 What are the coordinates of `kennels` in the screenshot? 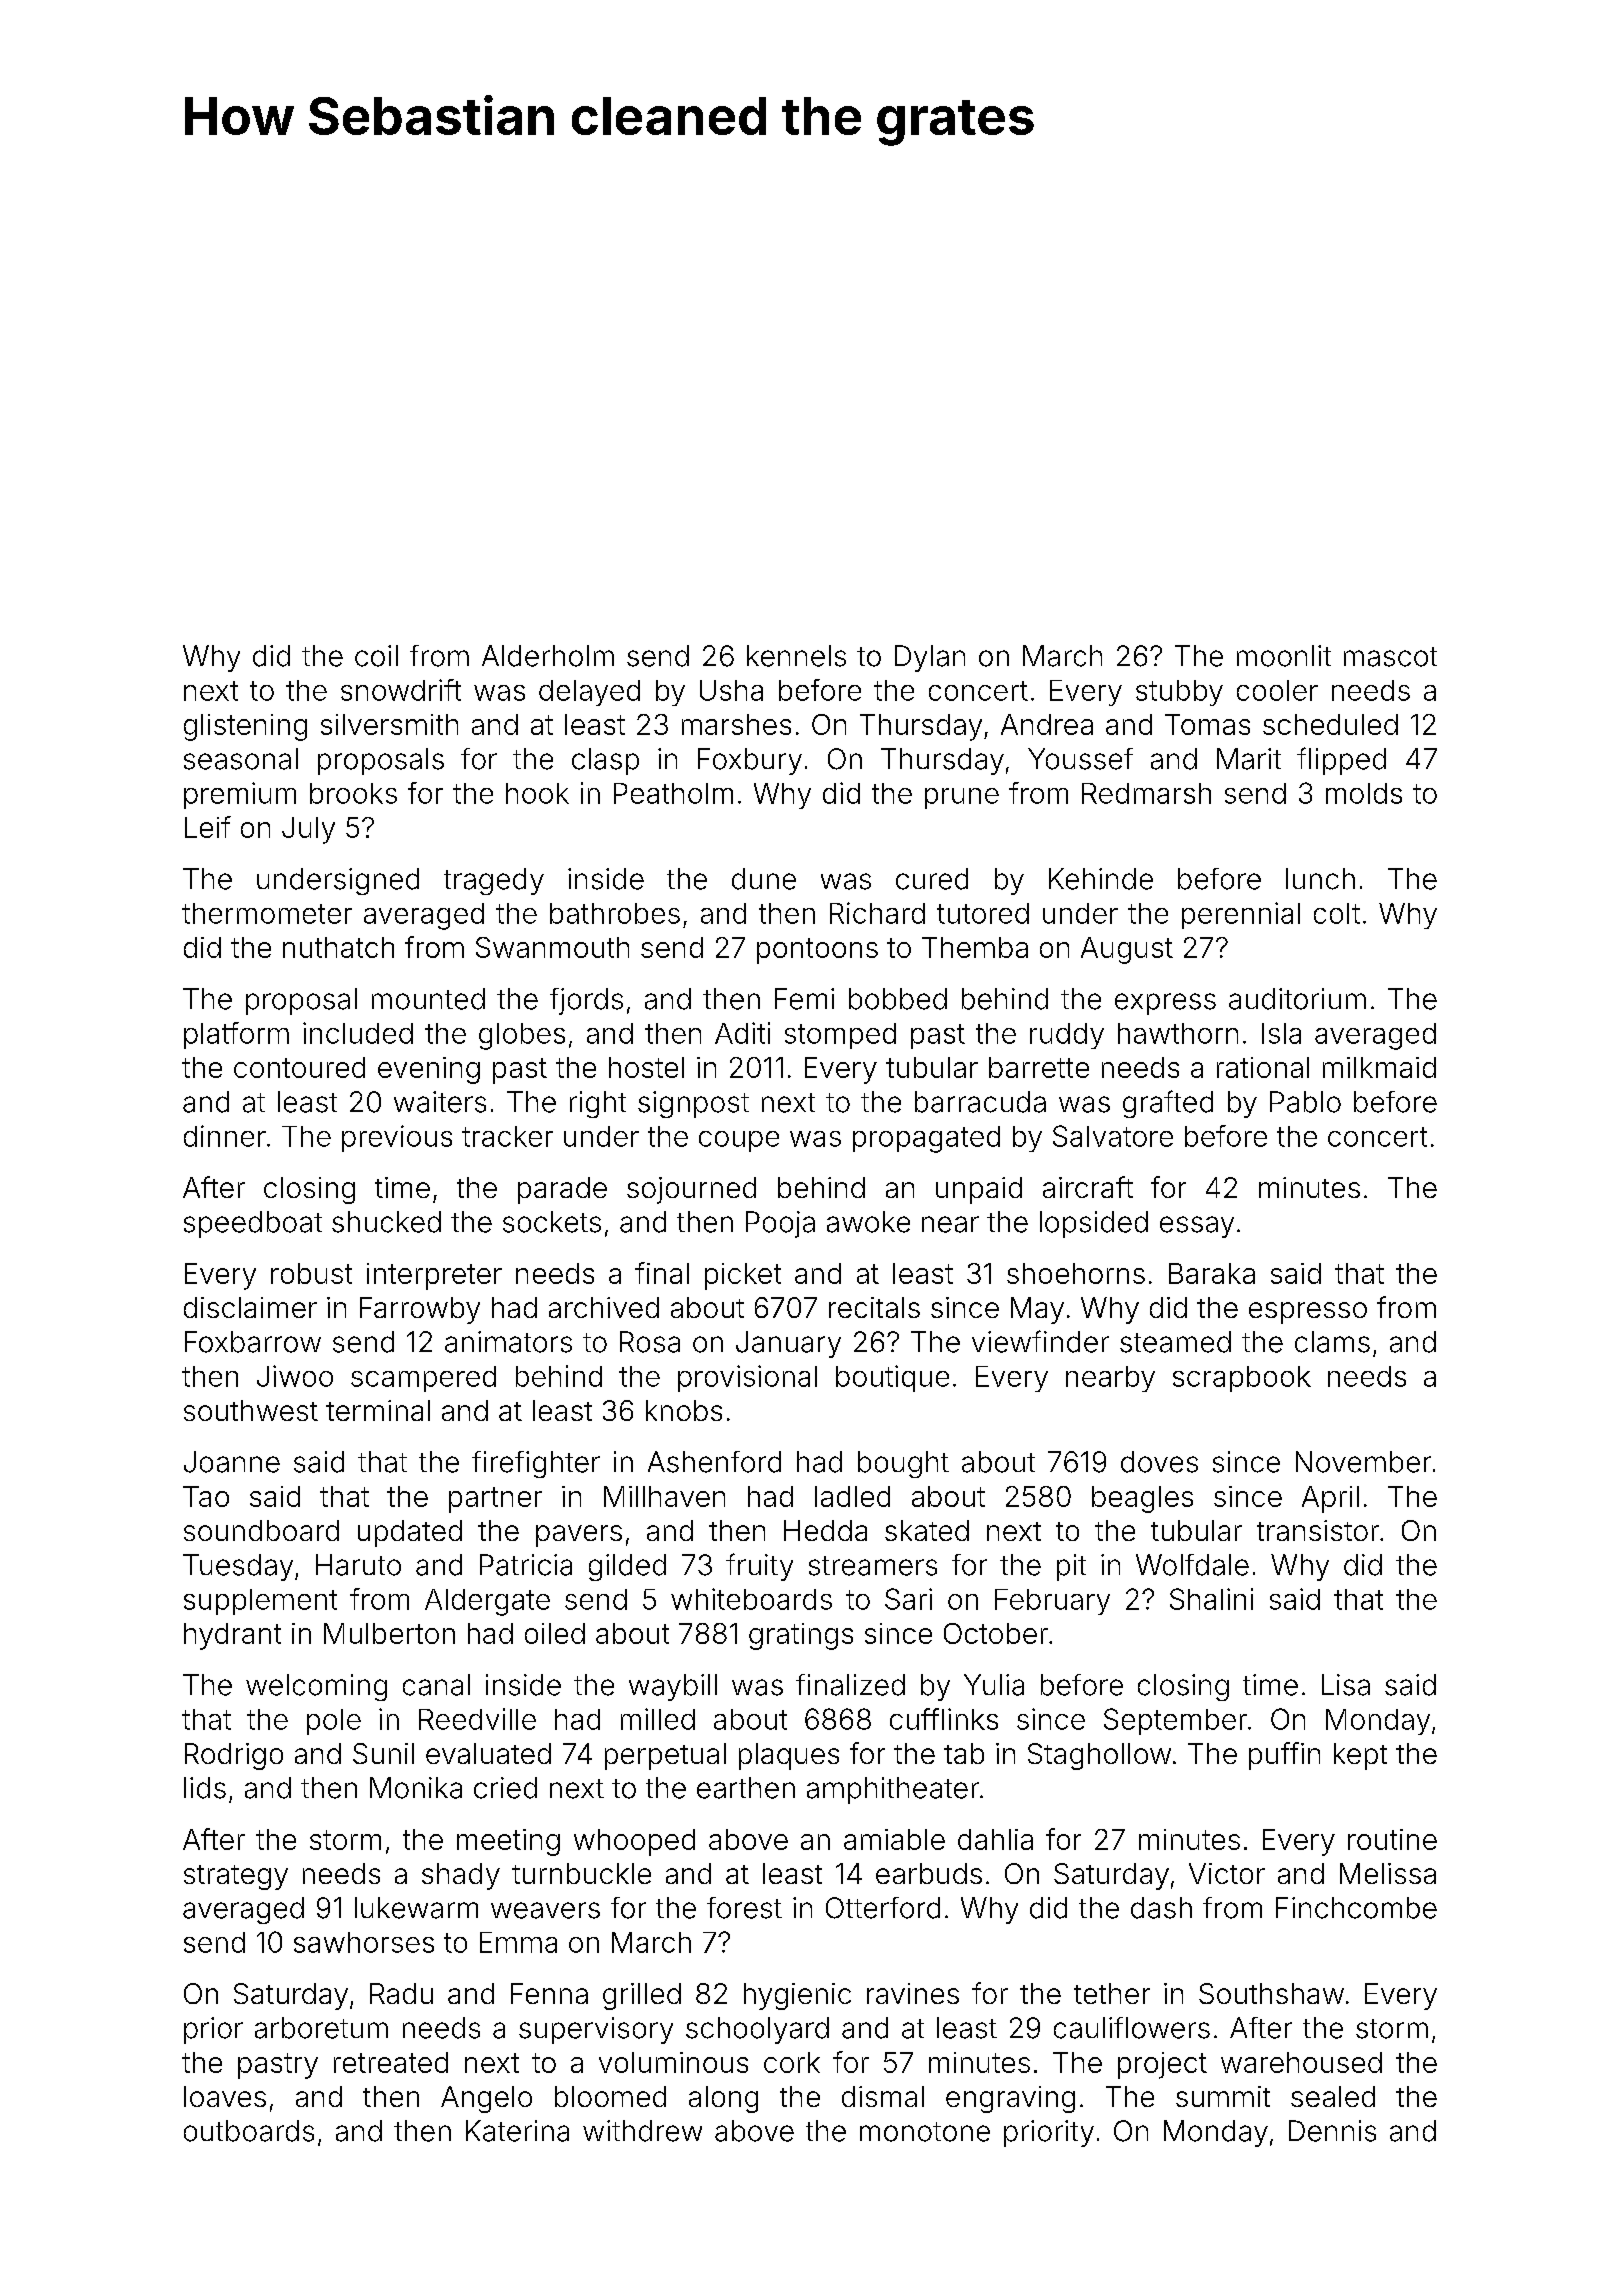 It's located at (796, 656).
